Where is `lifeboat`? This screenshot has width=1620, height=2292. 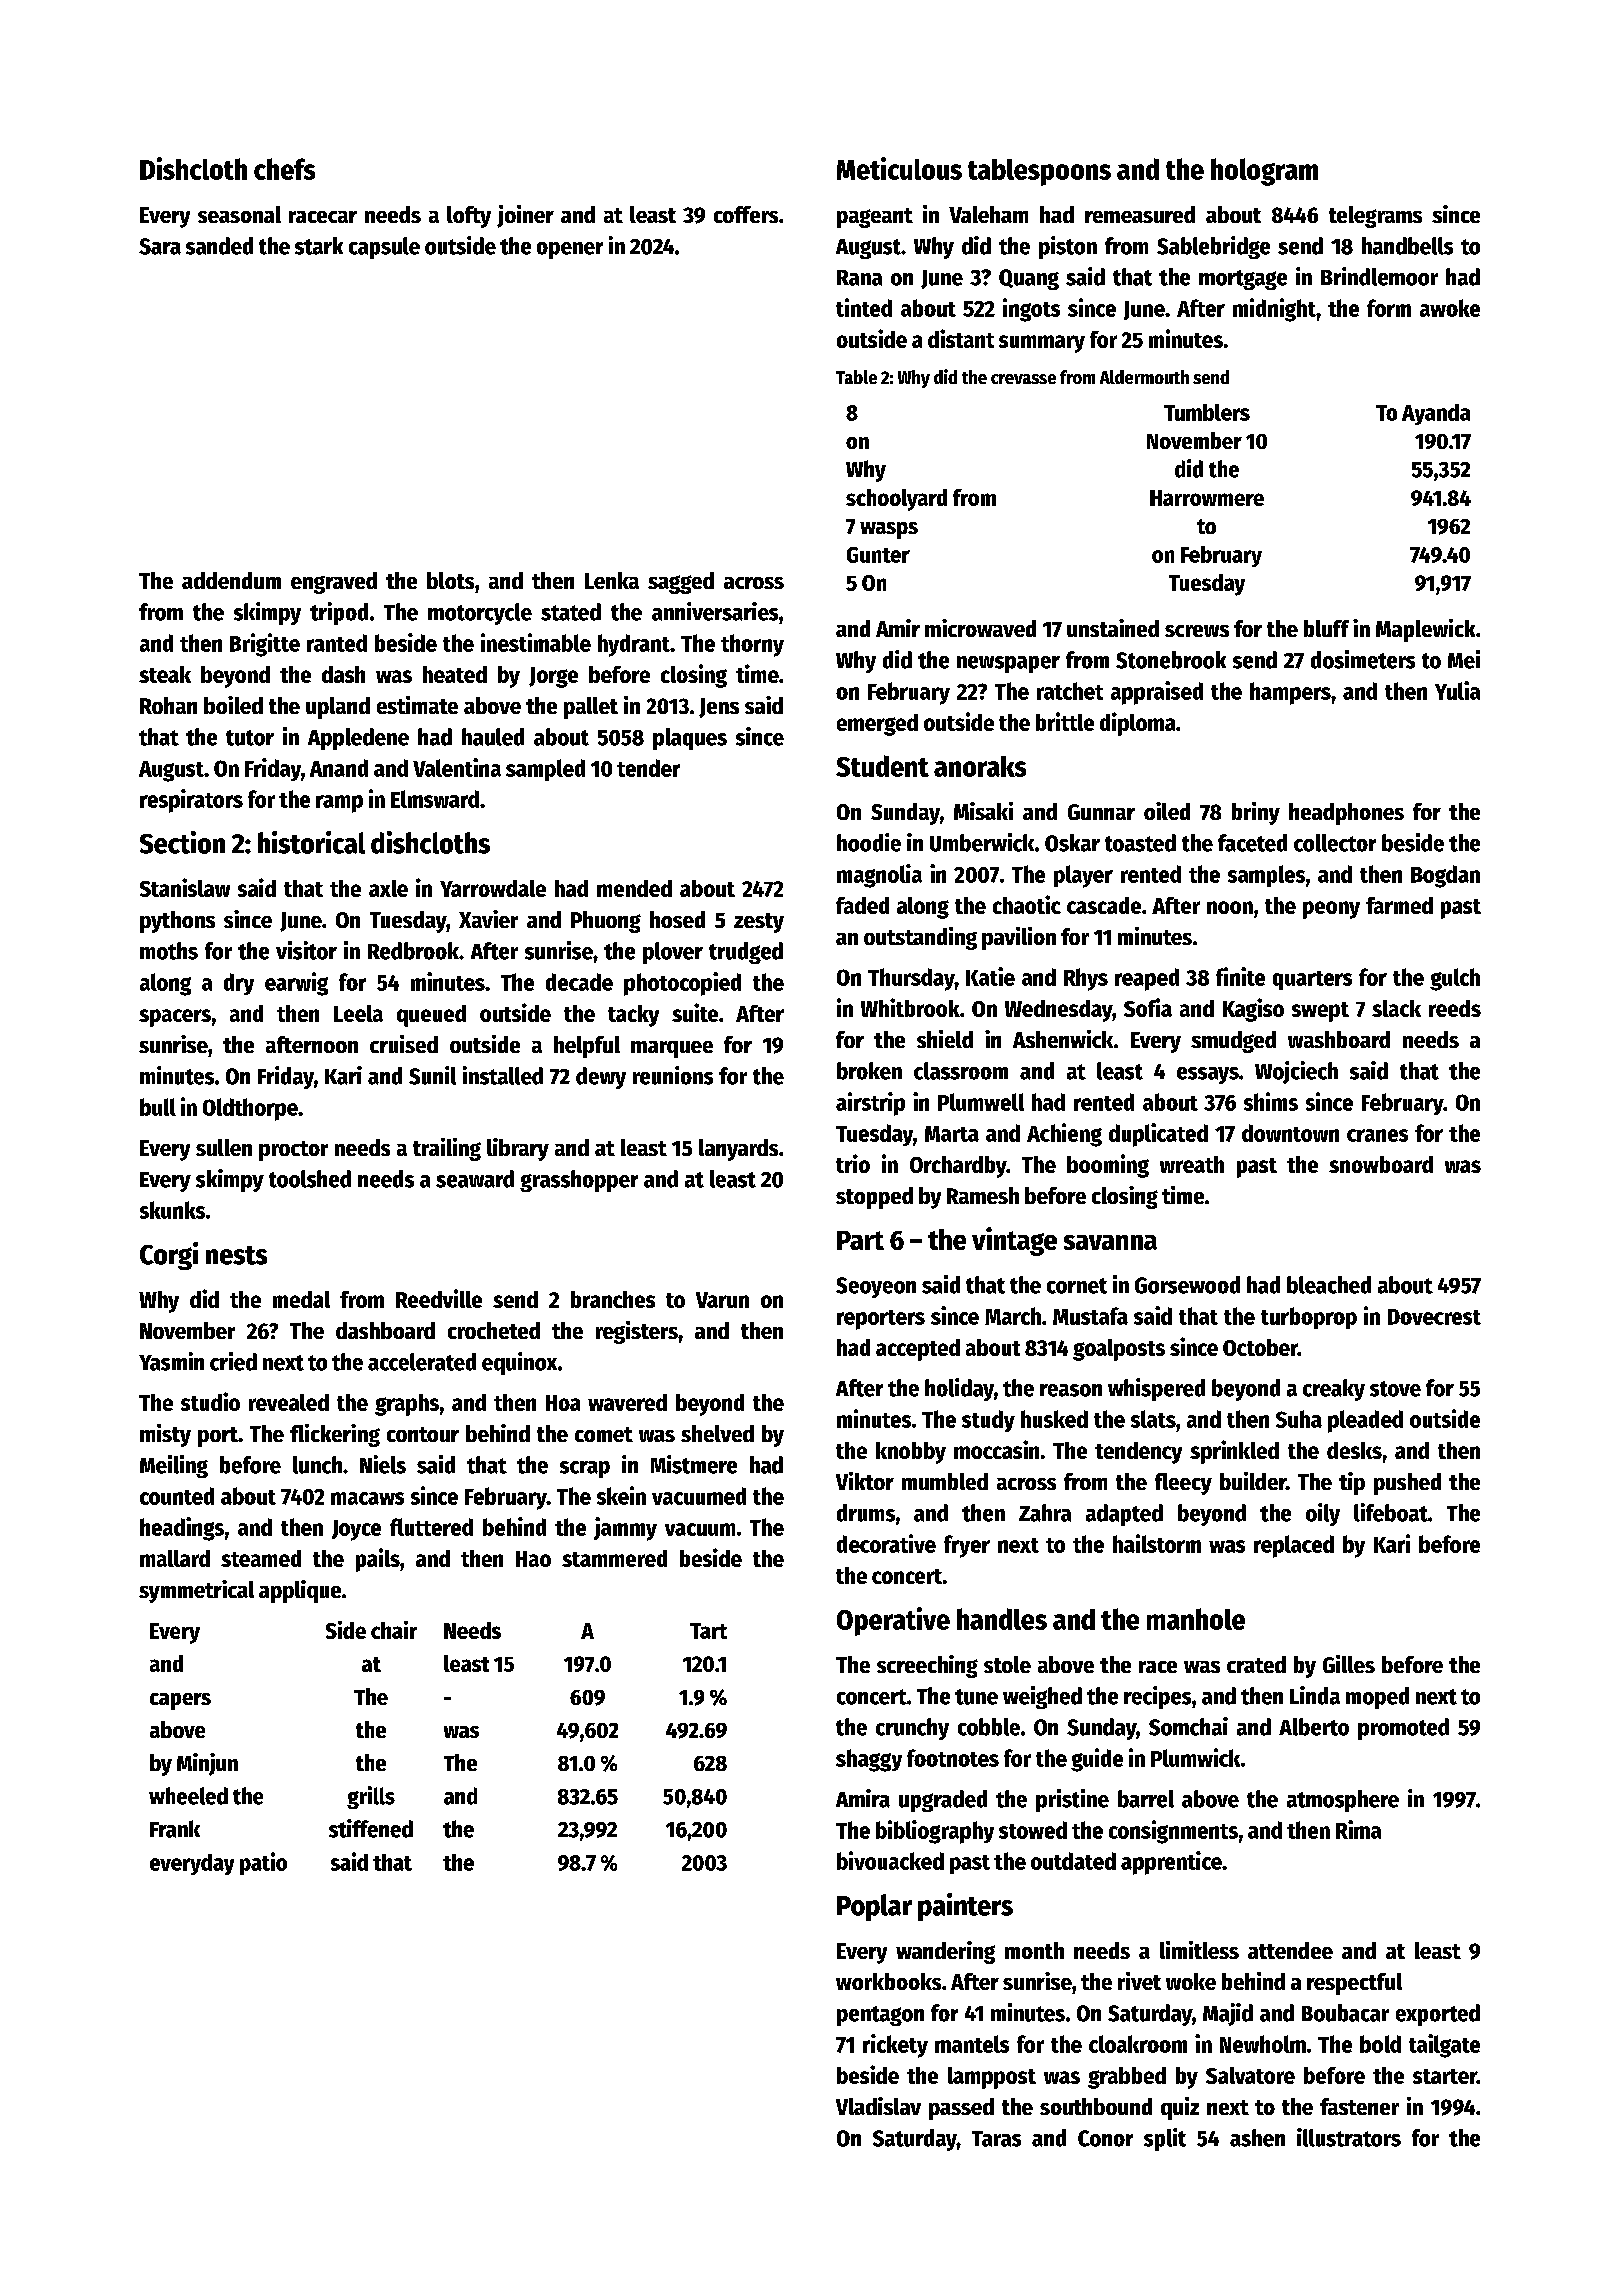 lifeboat is located at coordinates (1391, 1512).
